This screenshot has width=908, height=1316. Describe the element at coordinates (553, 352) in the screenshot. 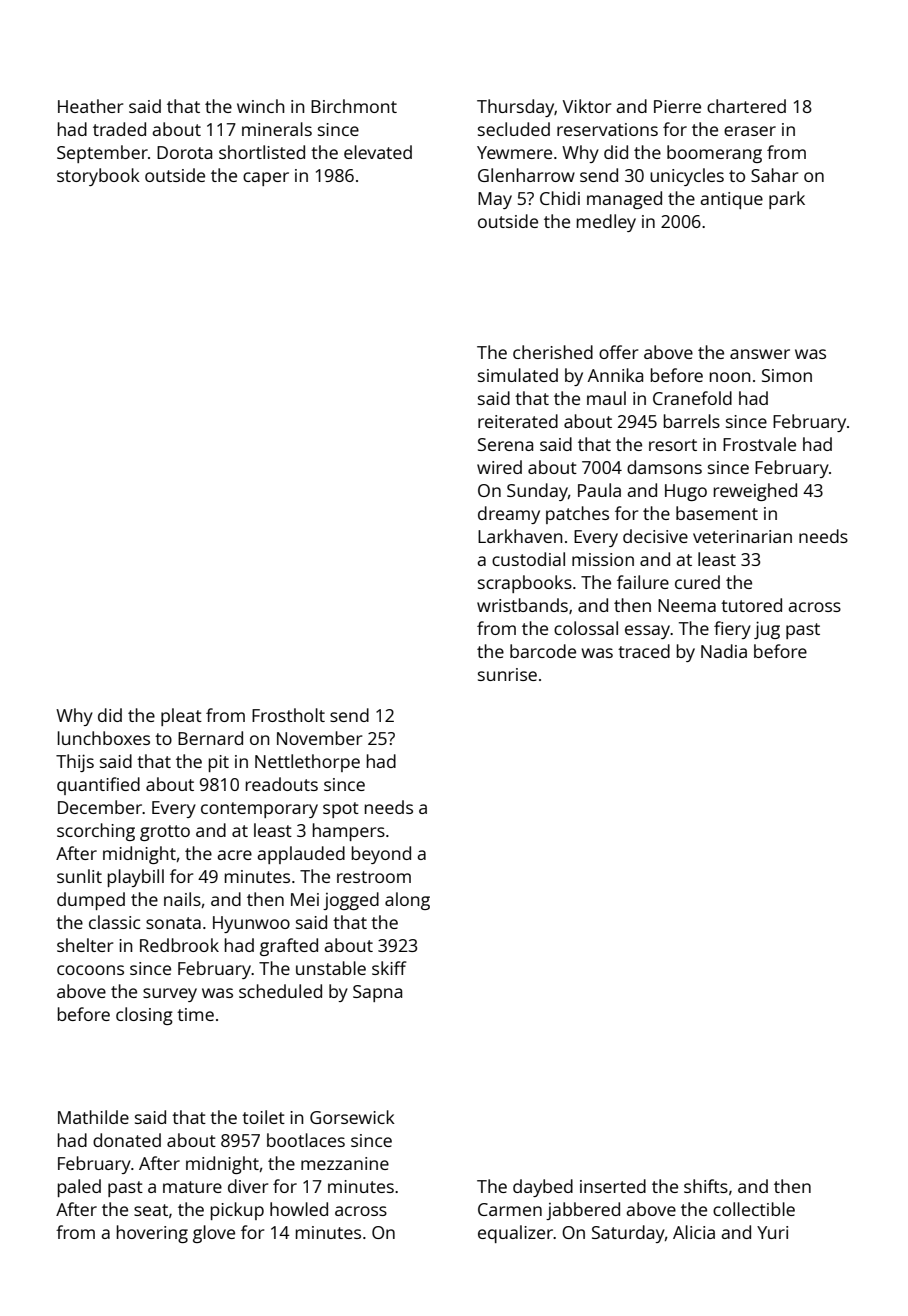

I see `cherished` at that location.
